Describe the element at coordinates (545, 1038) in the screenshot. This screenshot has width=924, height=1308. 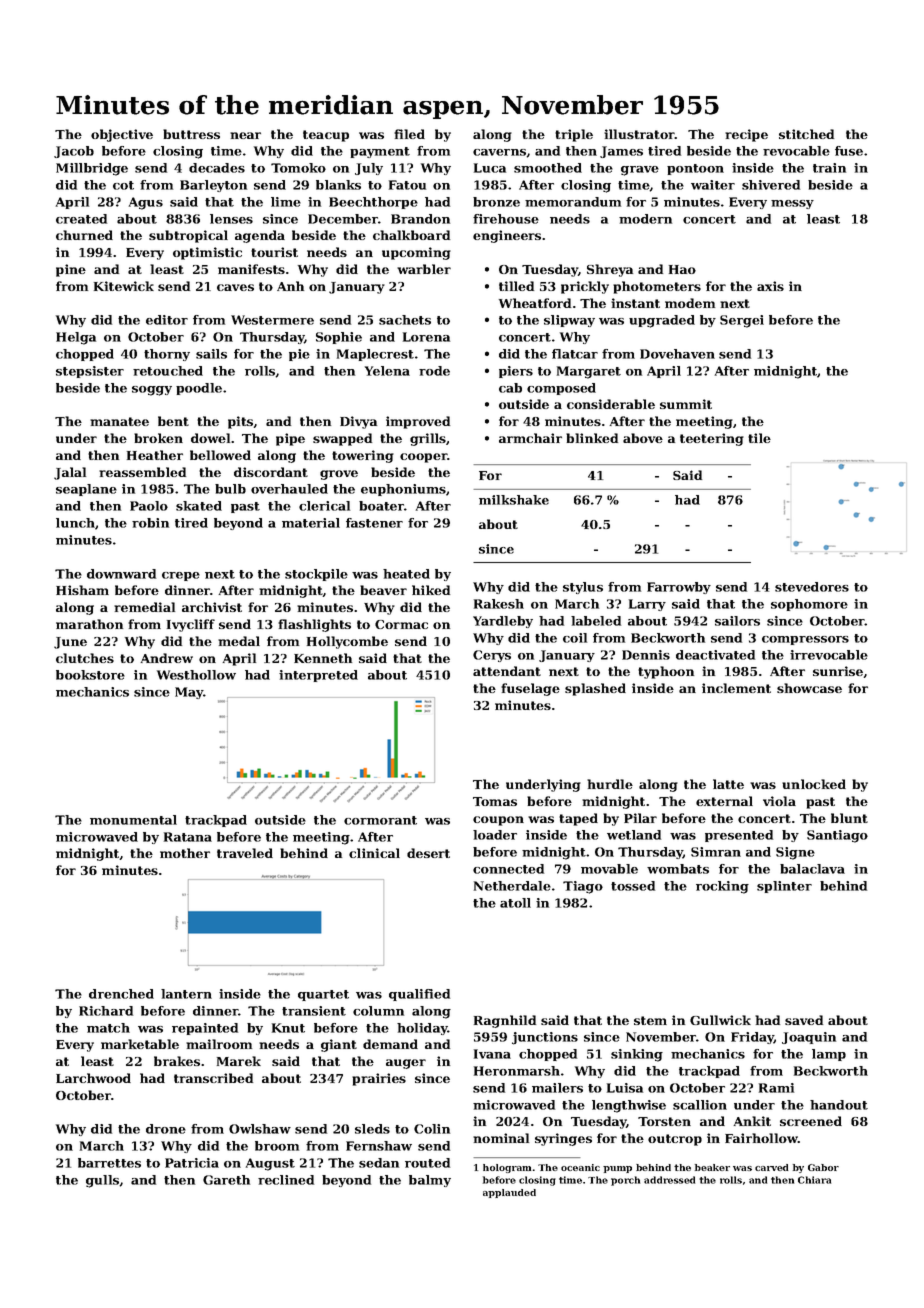
I see `junctions` at that location.
